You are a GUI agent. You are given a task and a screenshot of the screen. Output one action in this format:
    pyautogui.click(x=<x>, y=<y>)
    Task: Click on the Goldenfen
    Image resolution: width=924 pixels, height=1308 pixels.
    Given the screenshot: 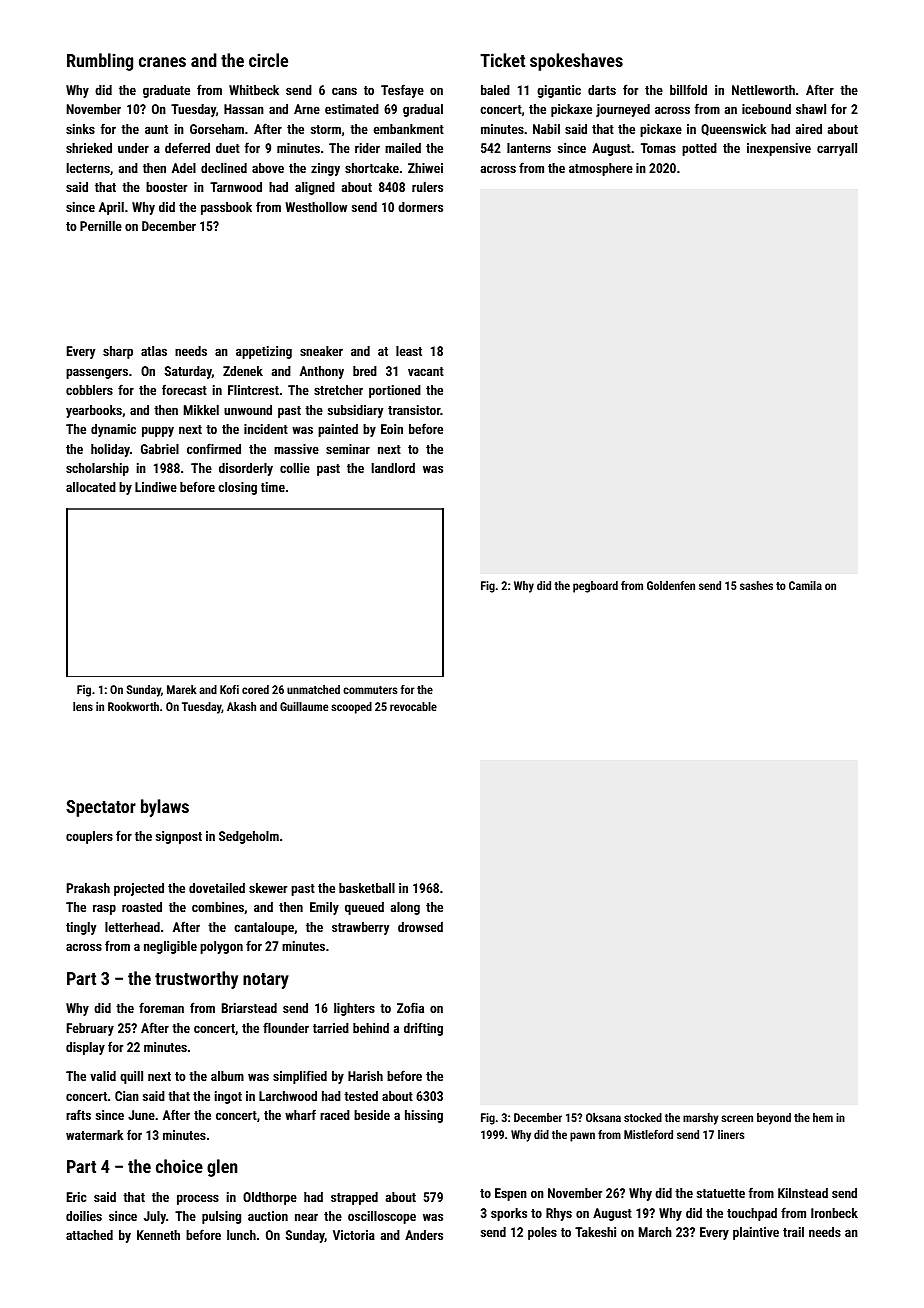 What is the action you would take?
    pyautogui.click(x=671, y=585)
